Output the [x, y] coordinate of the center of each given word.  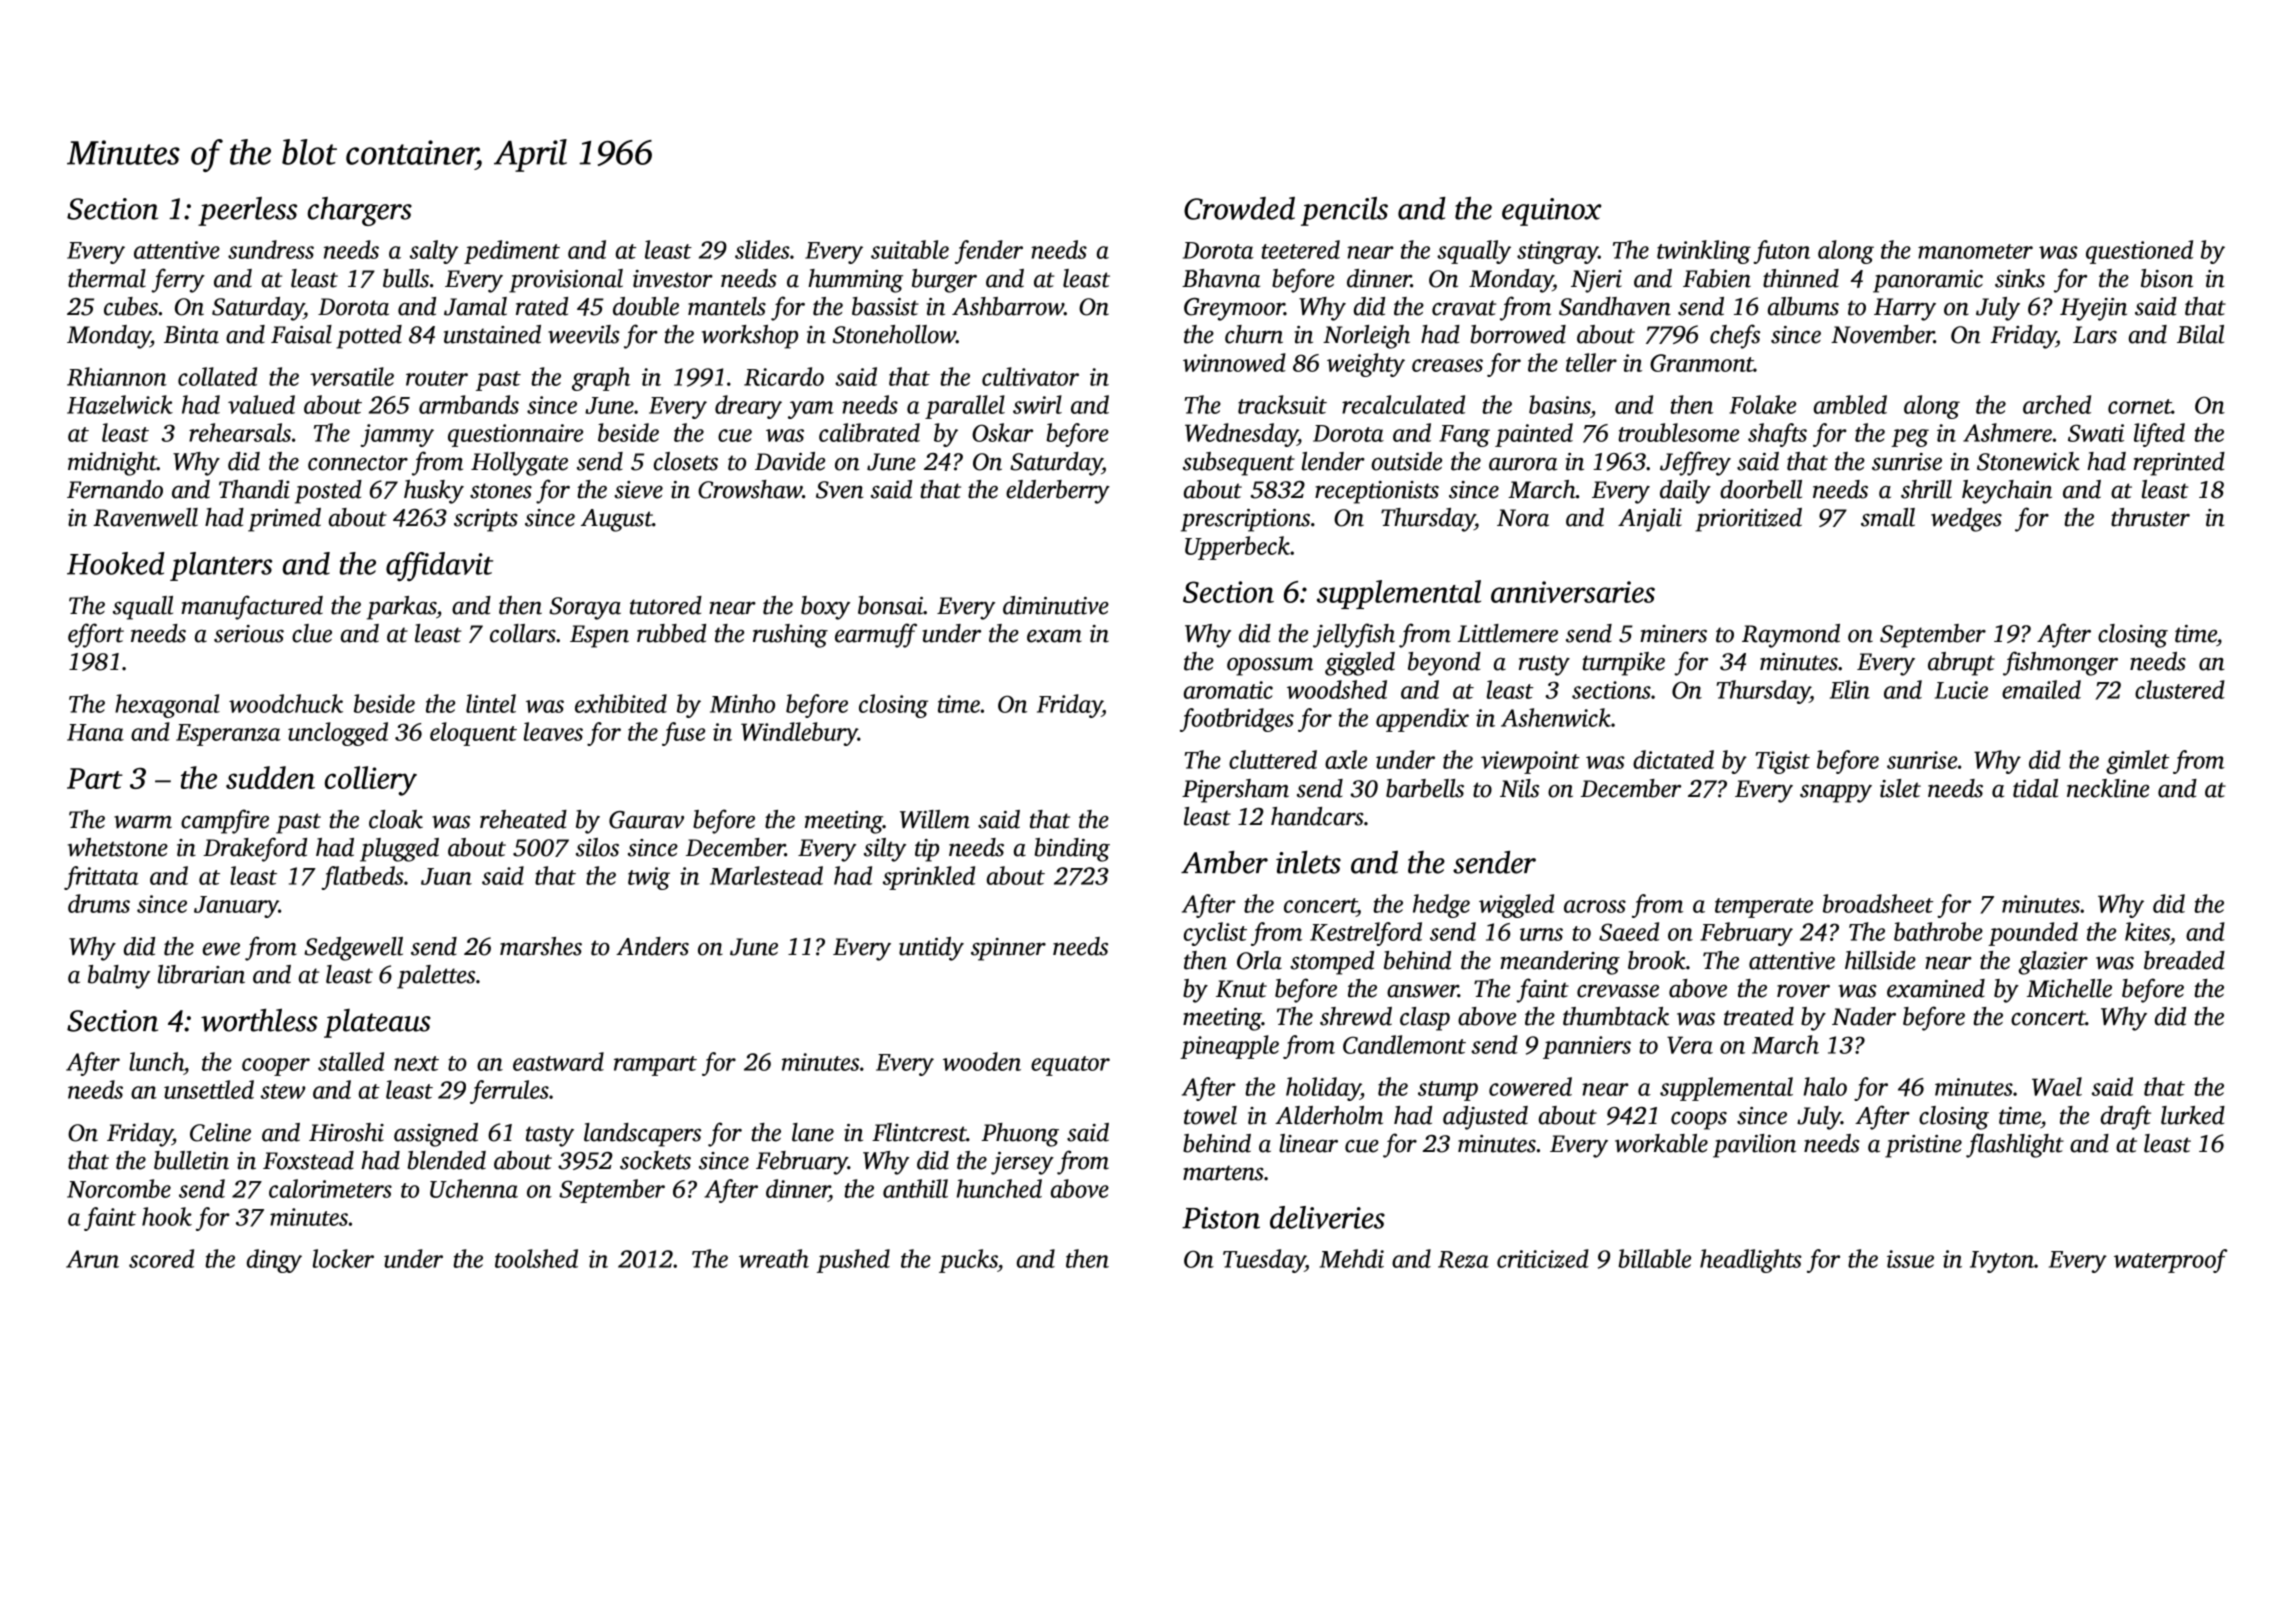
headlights [1751, 1261]
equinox [1551, 212]
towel [1210, 1115]
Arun [92, 1259]
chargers [359, 211]
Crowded [1239, 208]
